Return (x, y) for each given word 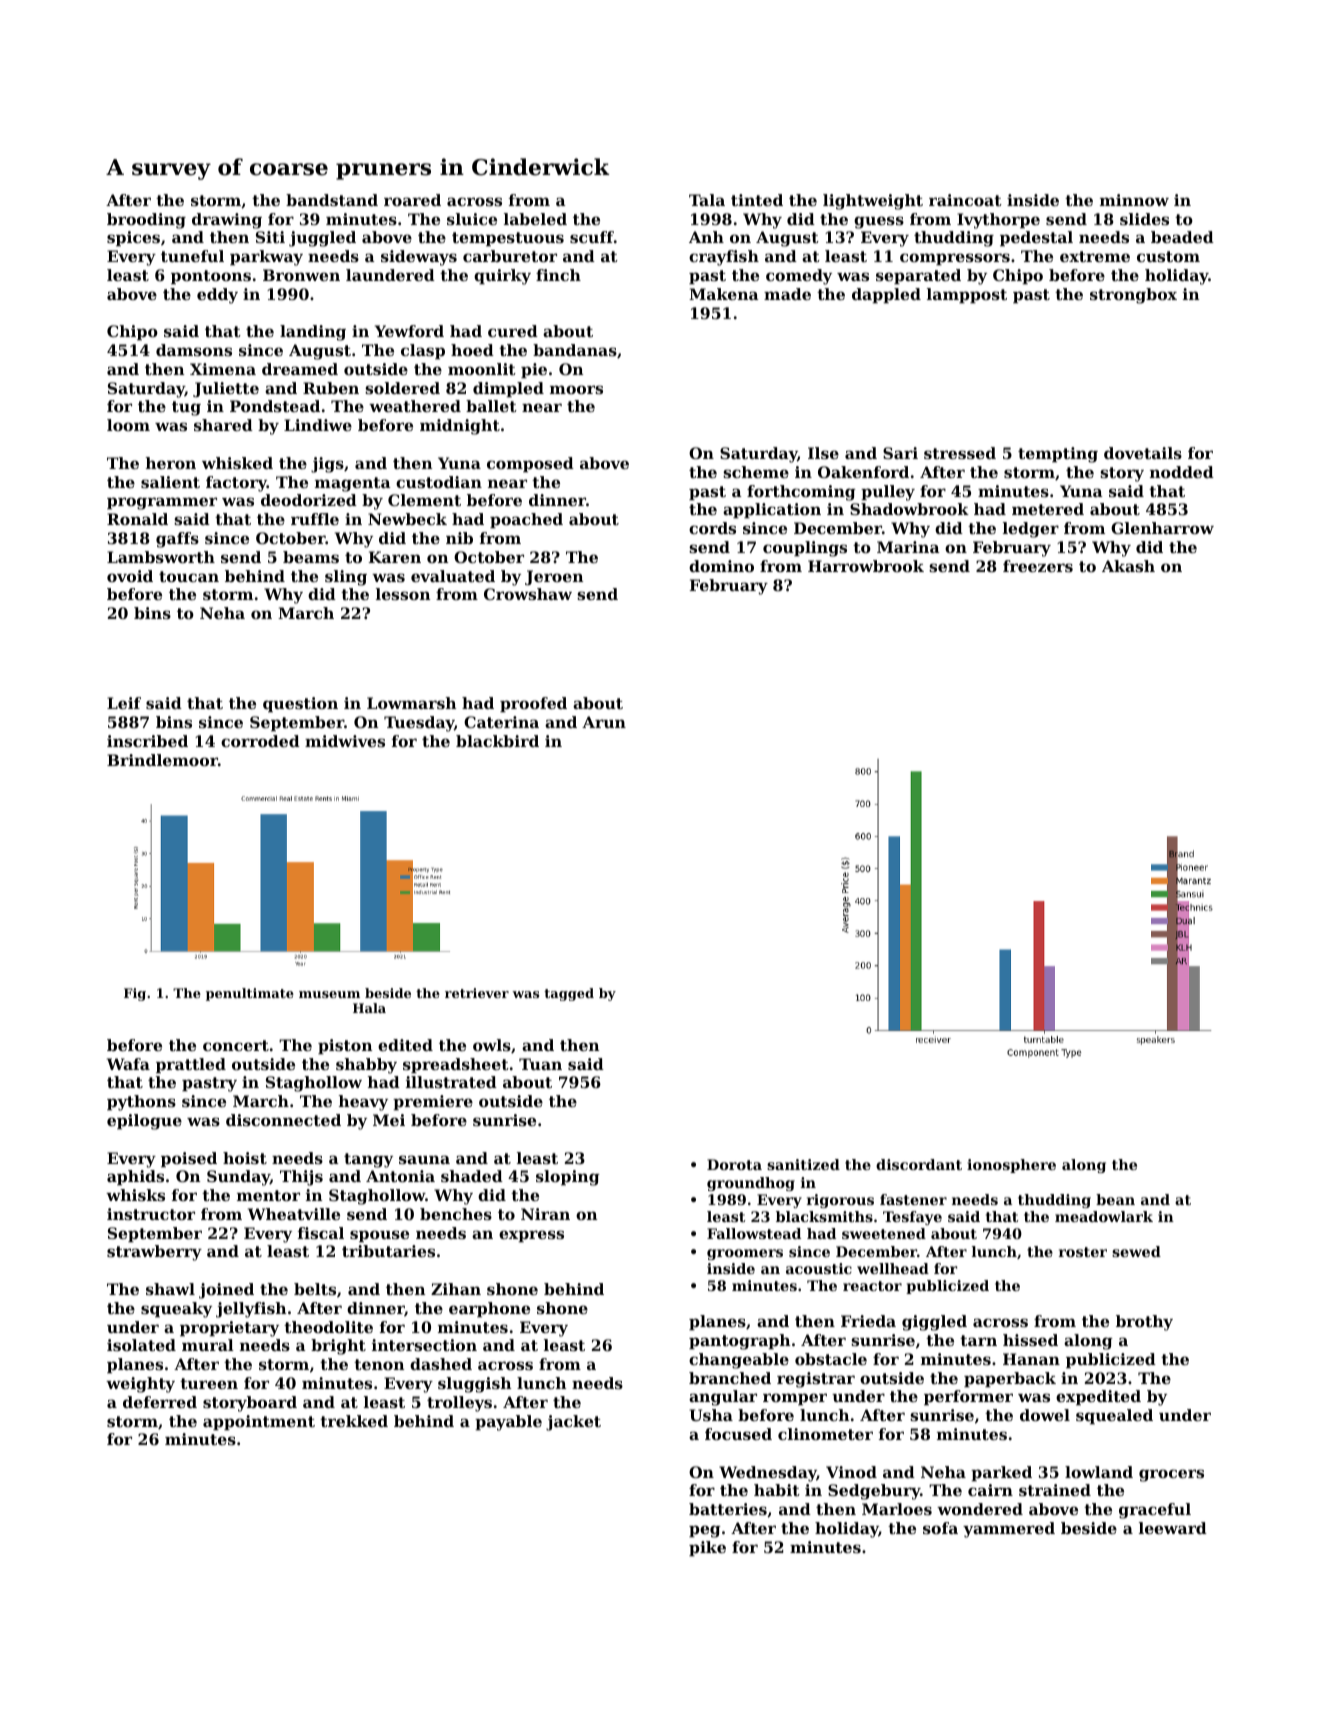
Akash (1128, 566)
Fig (135, 994)
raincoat (965, 200)
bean (1115, 1199)
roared (412, 200)
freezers (1038, 566)
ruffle (315, 519)
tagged (569, 994)
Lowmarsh (411, 703)
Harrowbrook (866, 566)
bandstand (332, 200)
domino (721, 566)
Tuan (540, 1064)
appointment (259, 1423)
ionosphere (1011, 1166)
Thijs (301, 1178)
